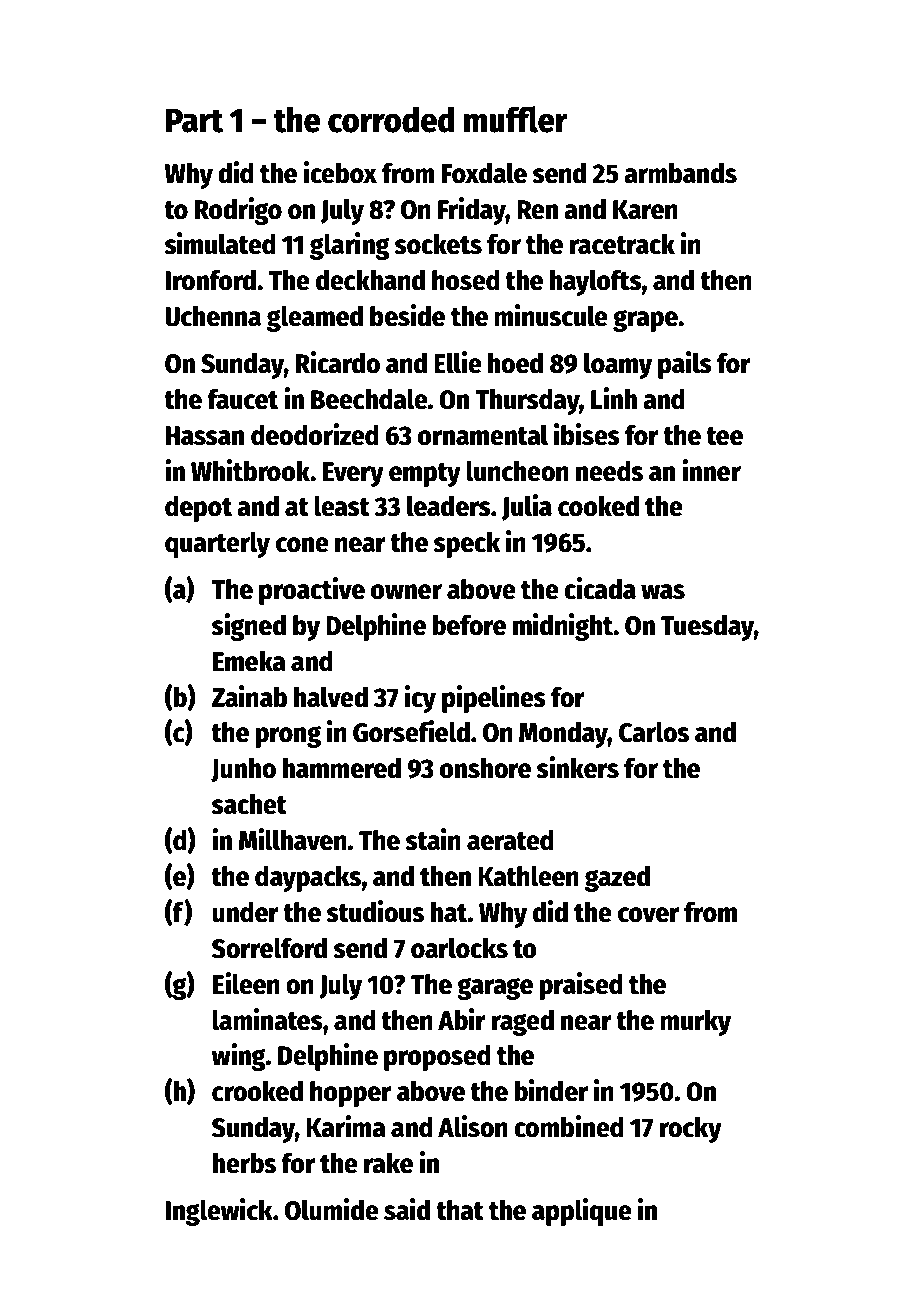  Describe the element at coordinates (420, 699) in the image. I see `icy` at that location.
